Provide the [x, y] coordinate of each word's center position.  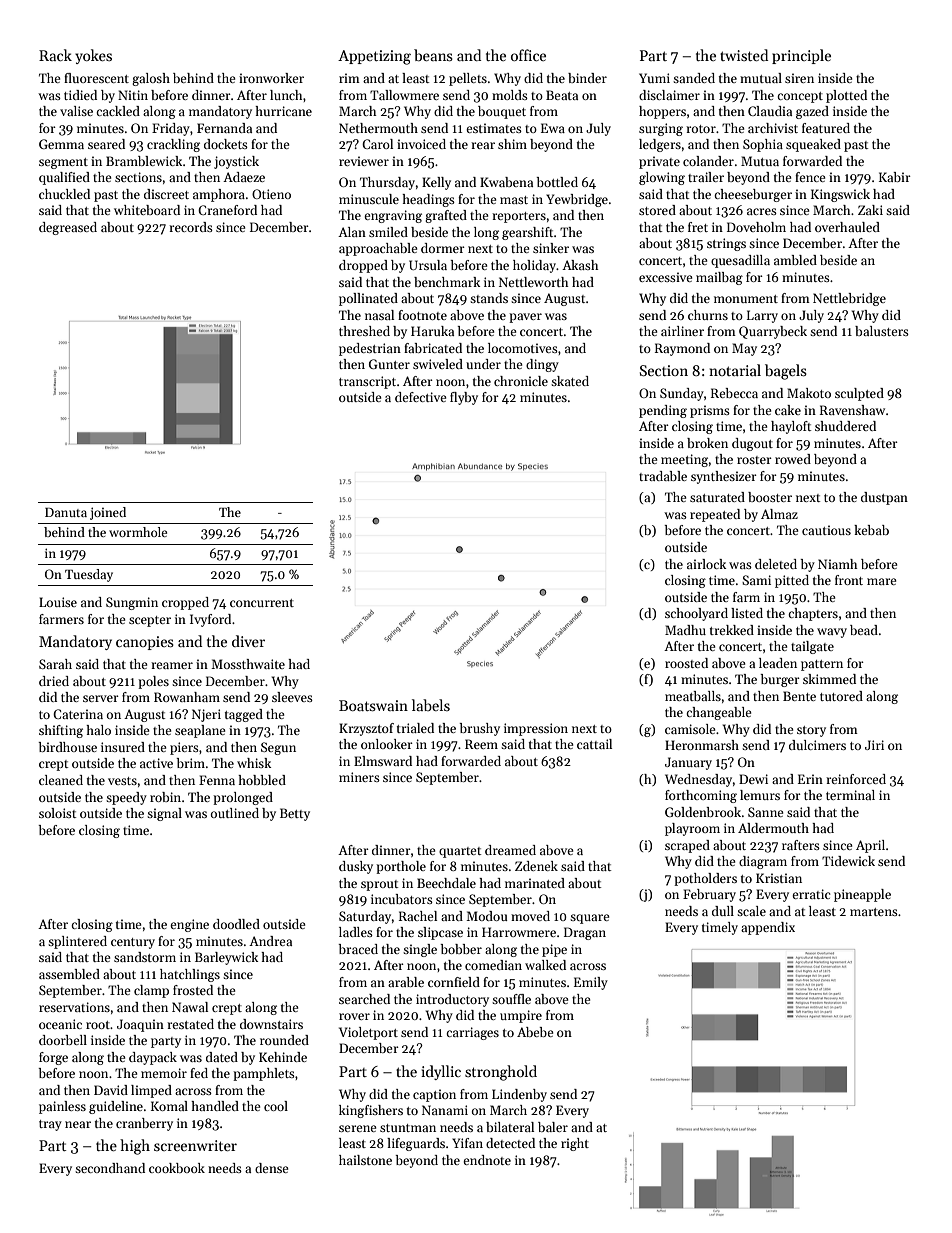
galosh [151, 79]
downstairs [271, 1024]
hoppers [662, 112]
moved [530, 916]
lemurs [760, 795]
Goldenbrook [703, 812]
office [528, 55]
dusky [356, 867]
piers [184, 748]
